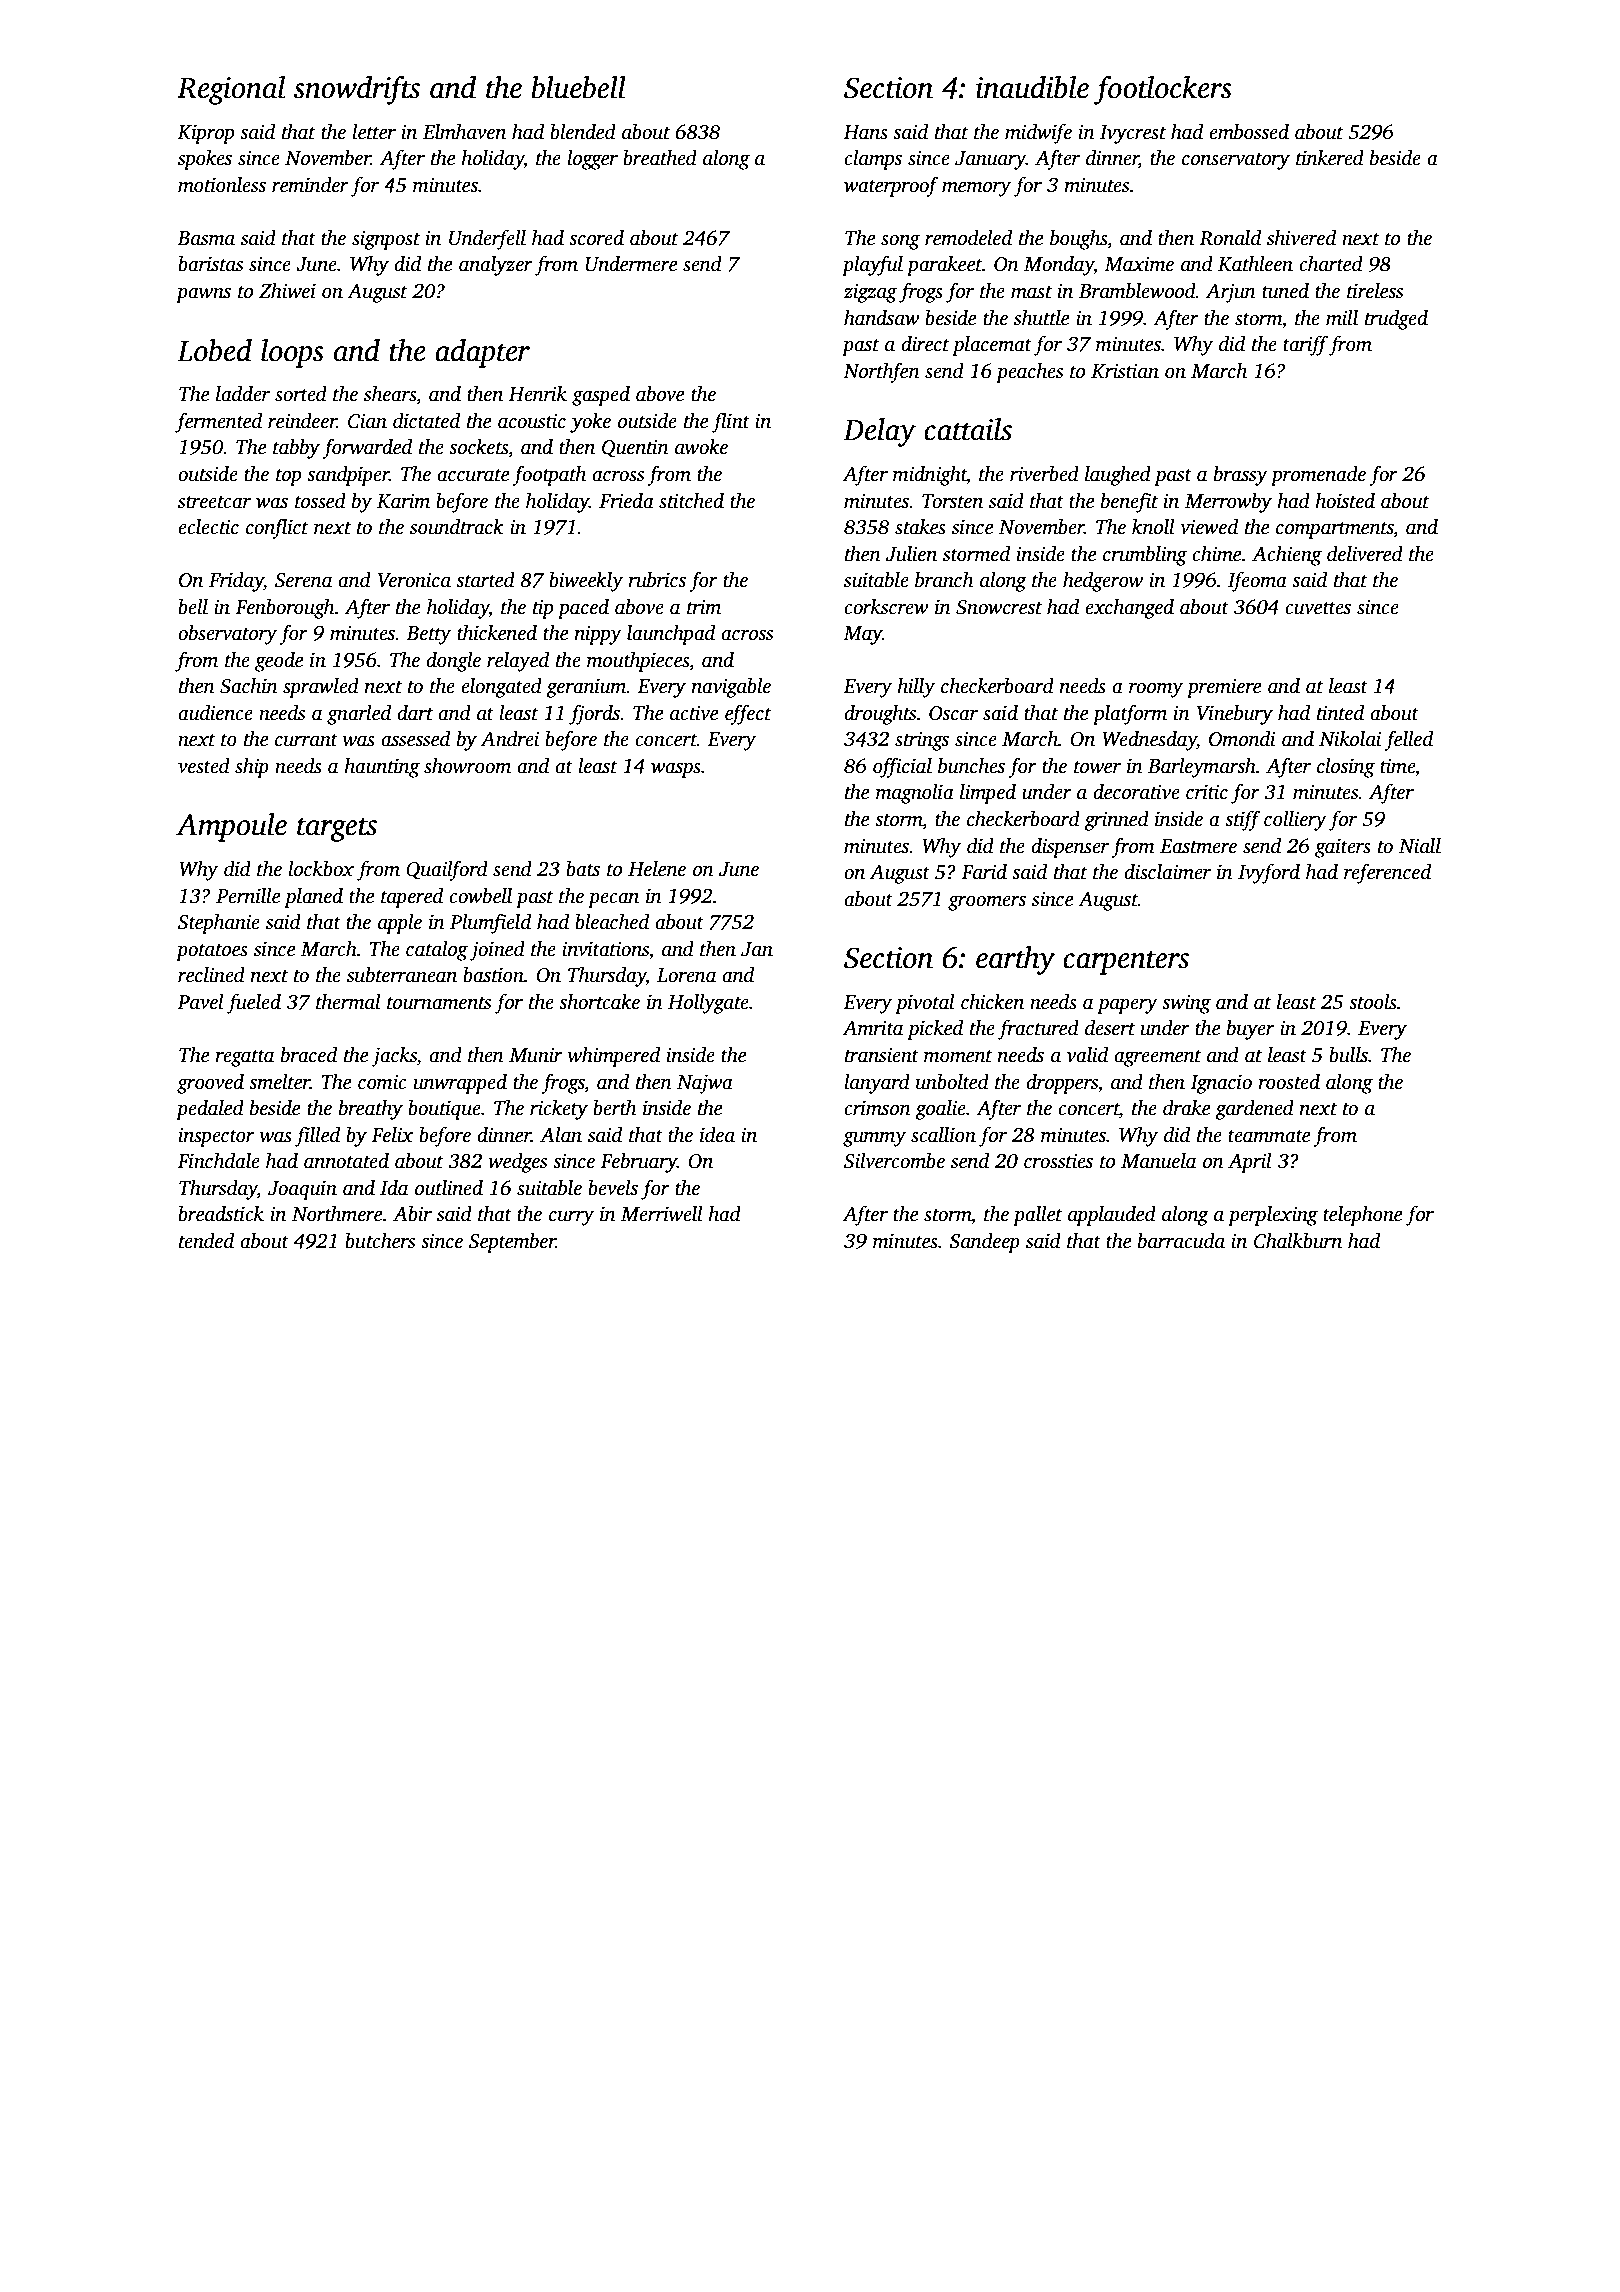  I want to click on Regional, so click(231, 90).
